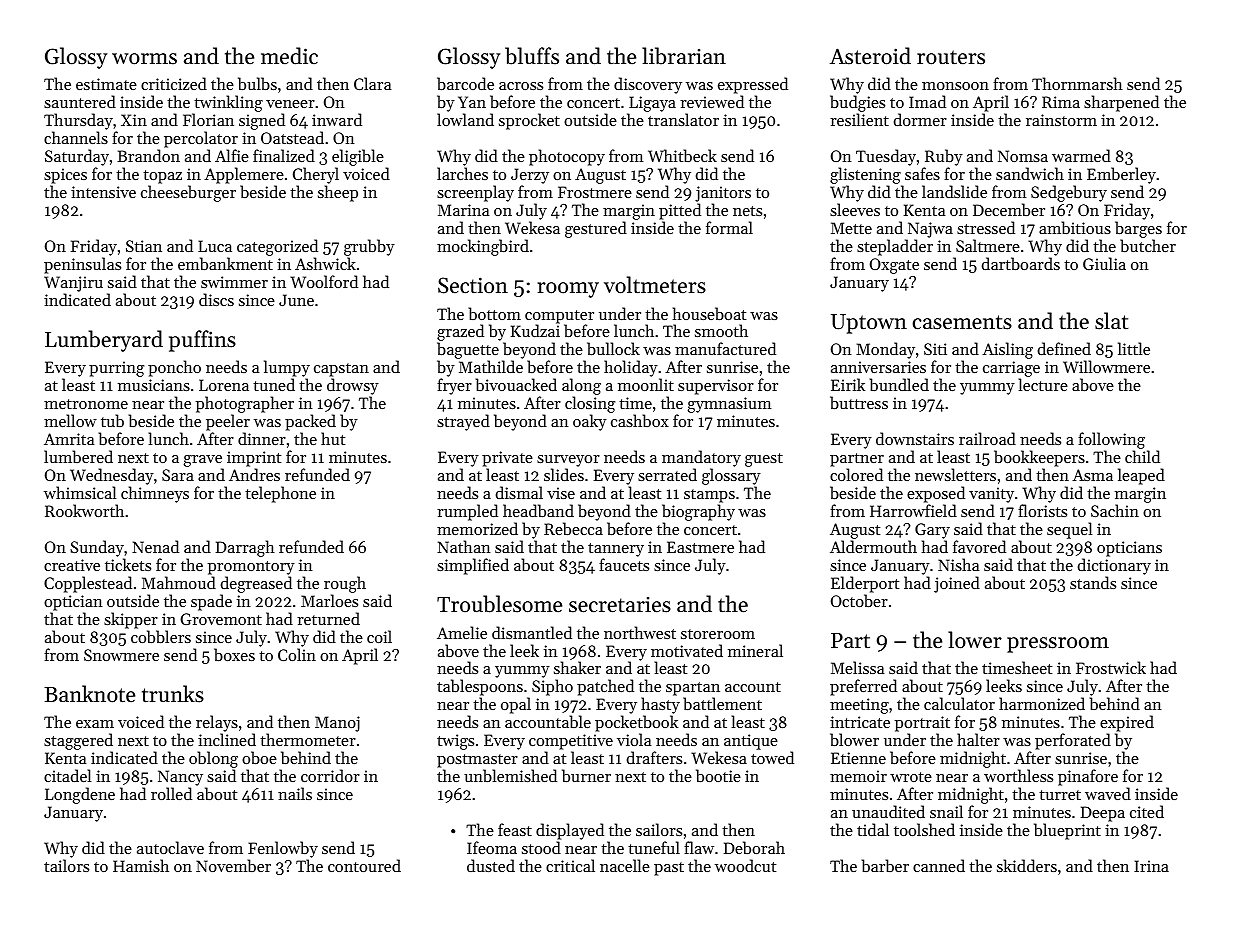  I want to click on Asteroid, so click(870, 56).
